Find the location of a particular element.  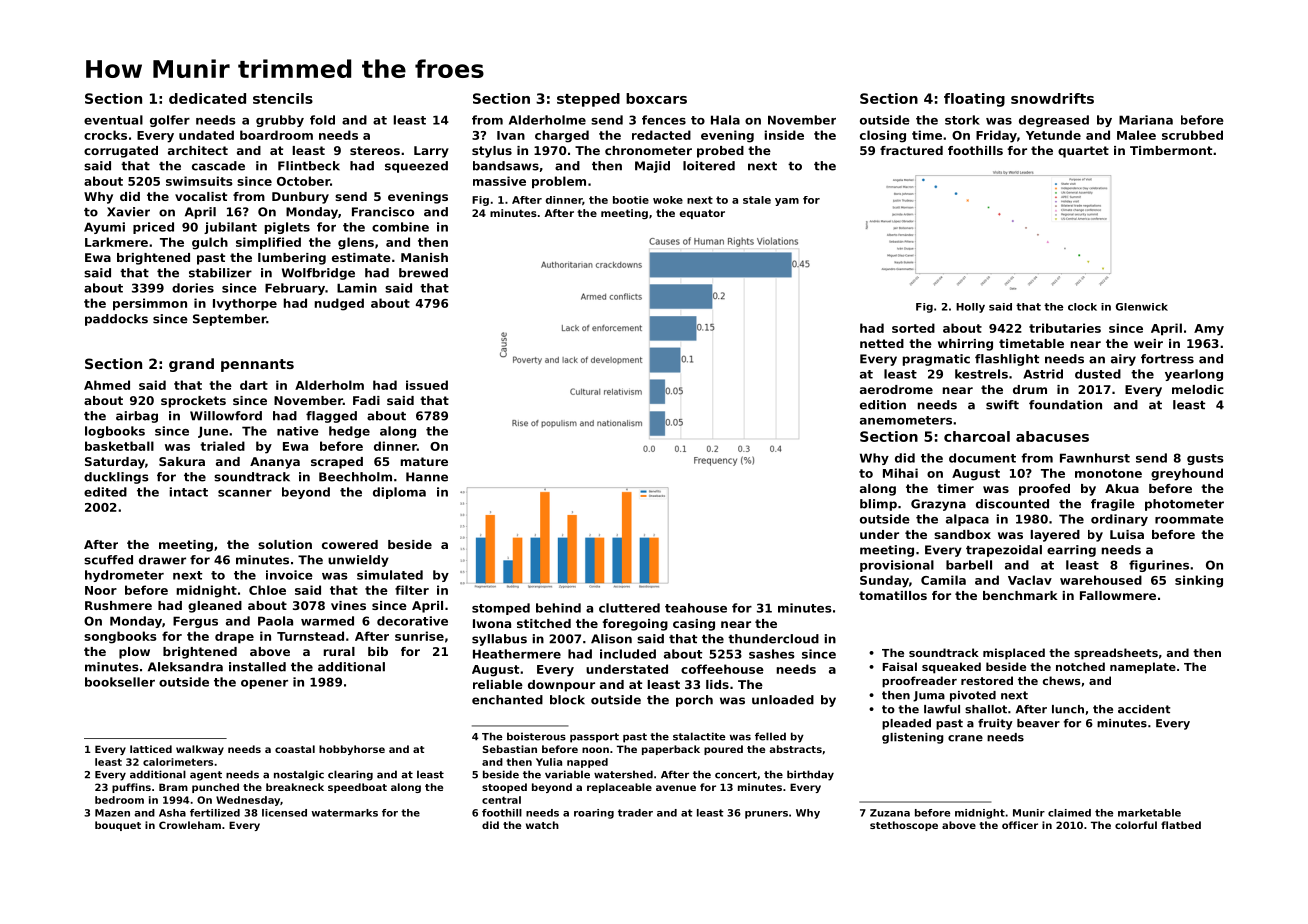

scanner is located at coordinates (245, 493).
